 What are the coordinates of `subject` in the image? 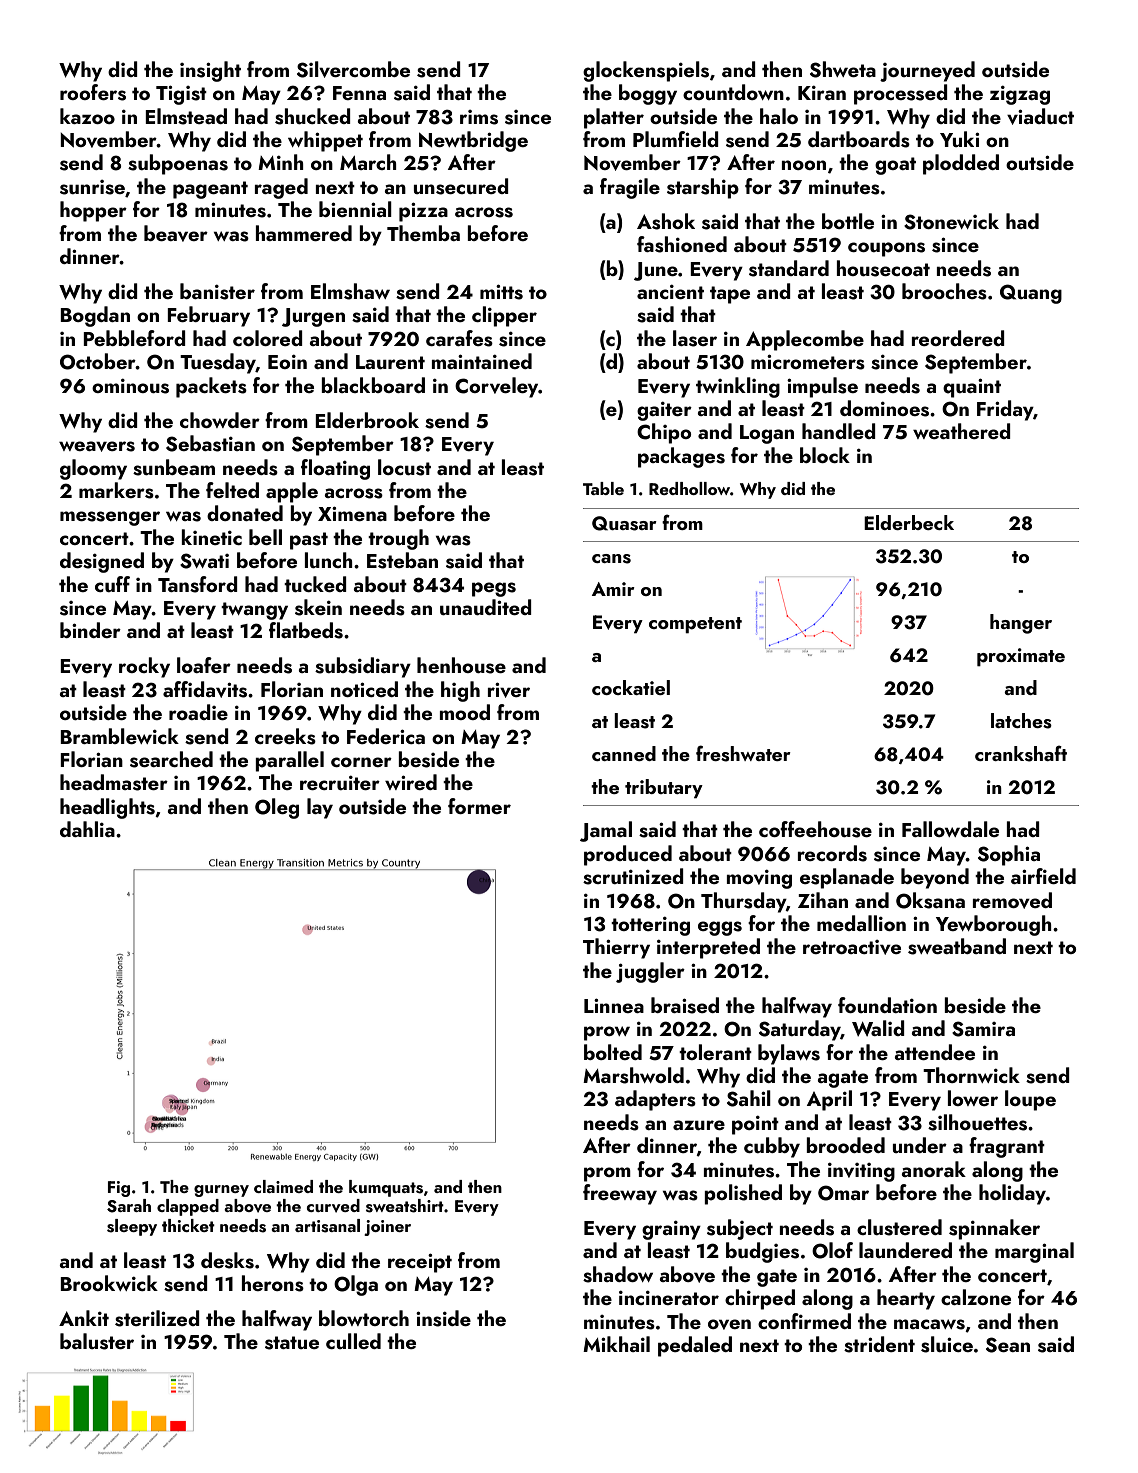 It's located at (740, 1229).
